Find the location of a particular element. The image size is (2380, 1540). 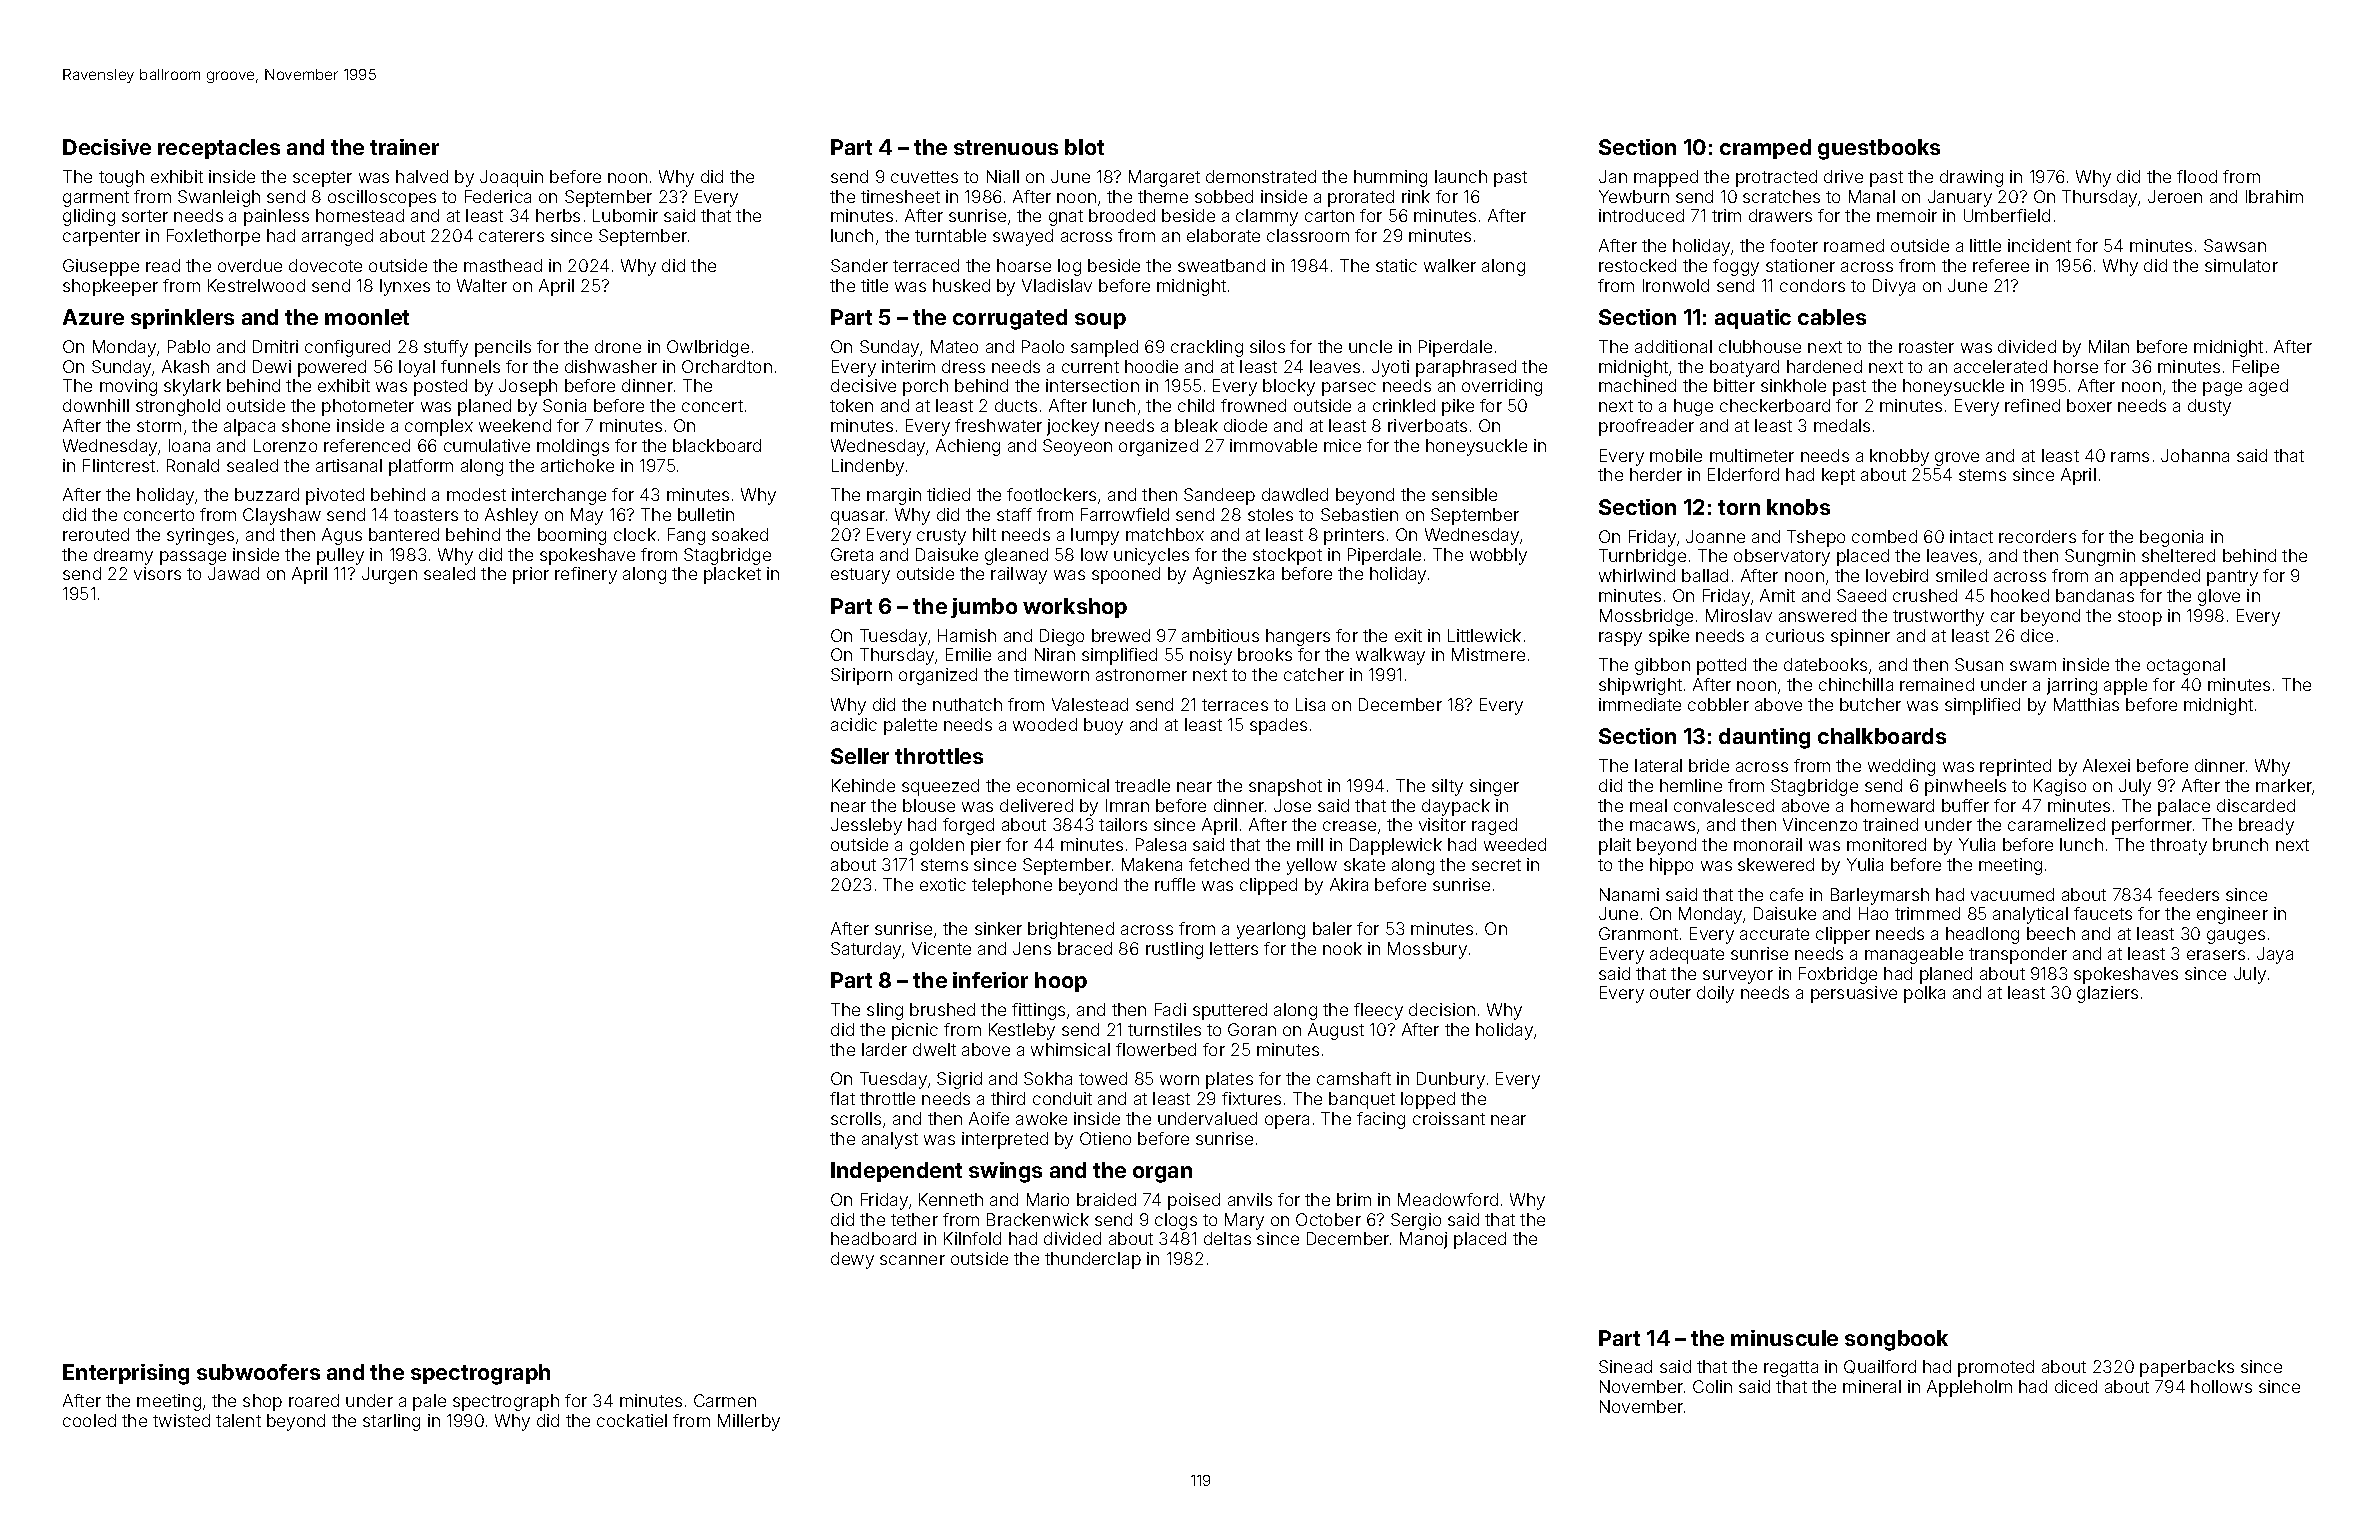

monorail is located at coordinates (1768, 844).
